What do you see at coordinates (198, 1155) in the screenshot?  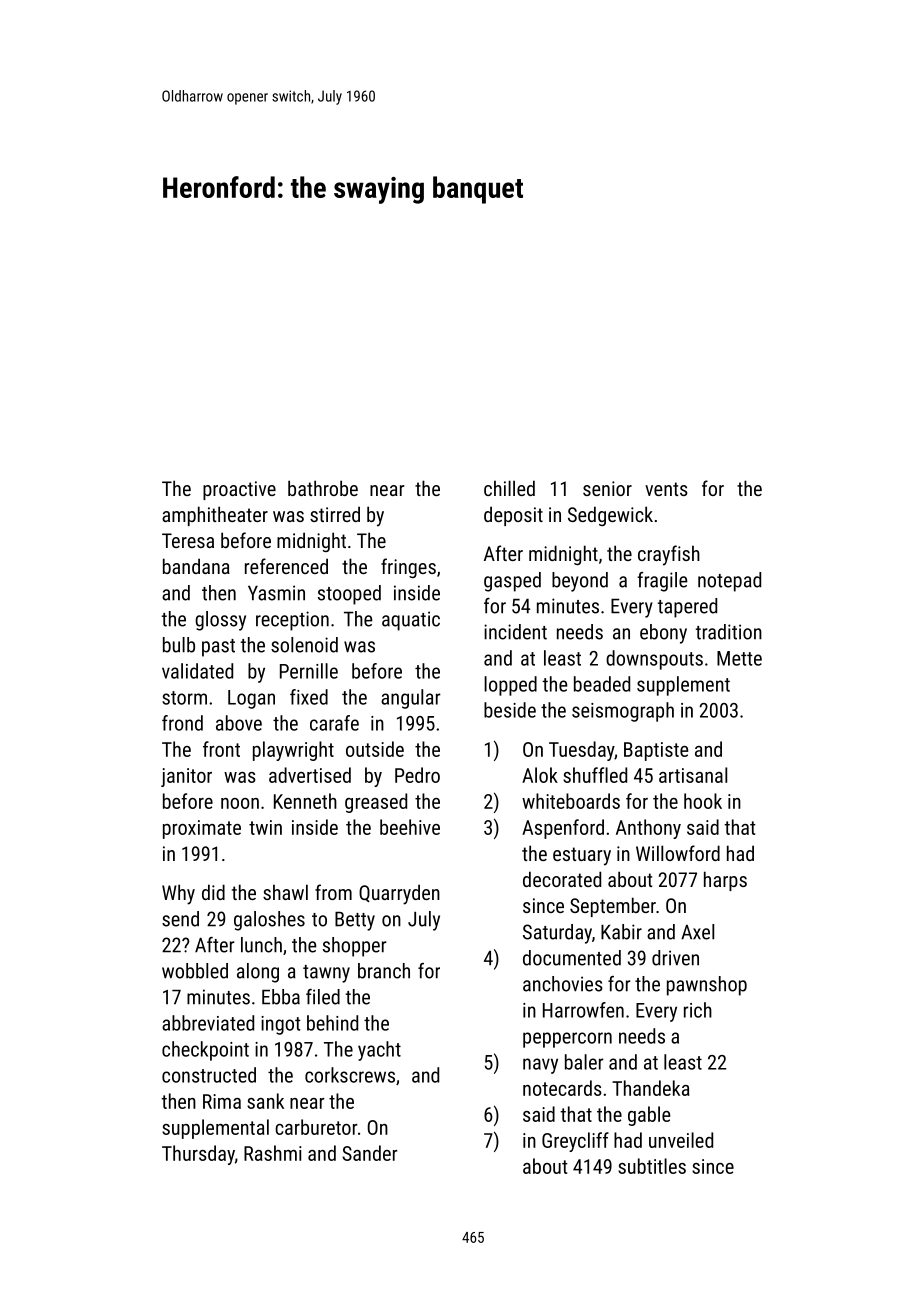 I see `Thursday` at bounding box center [198, 1155].
